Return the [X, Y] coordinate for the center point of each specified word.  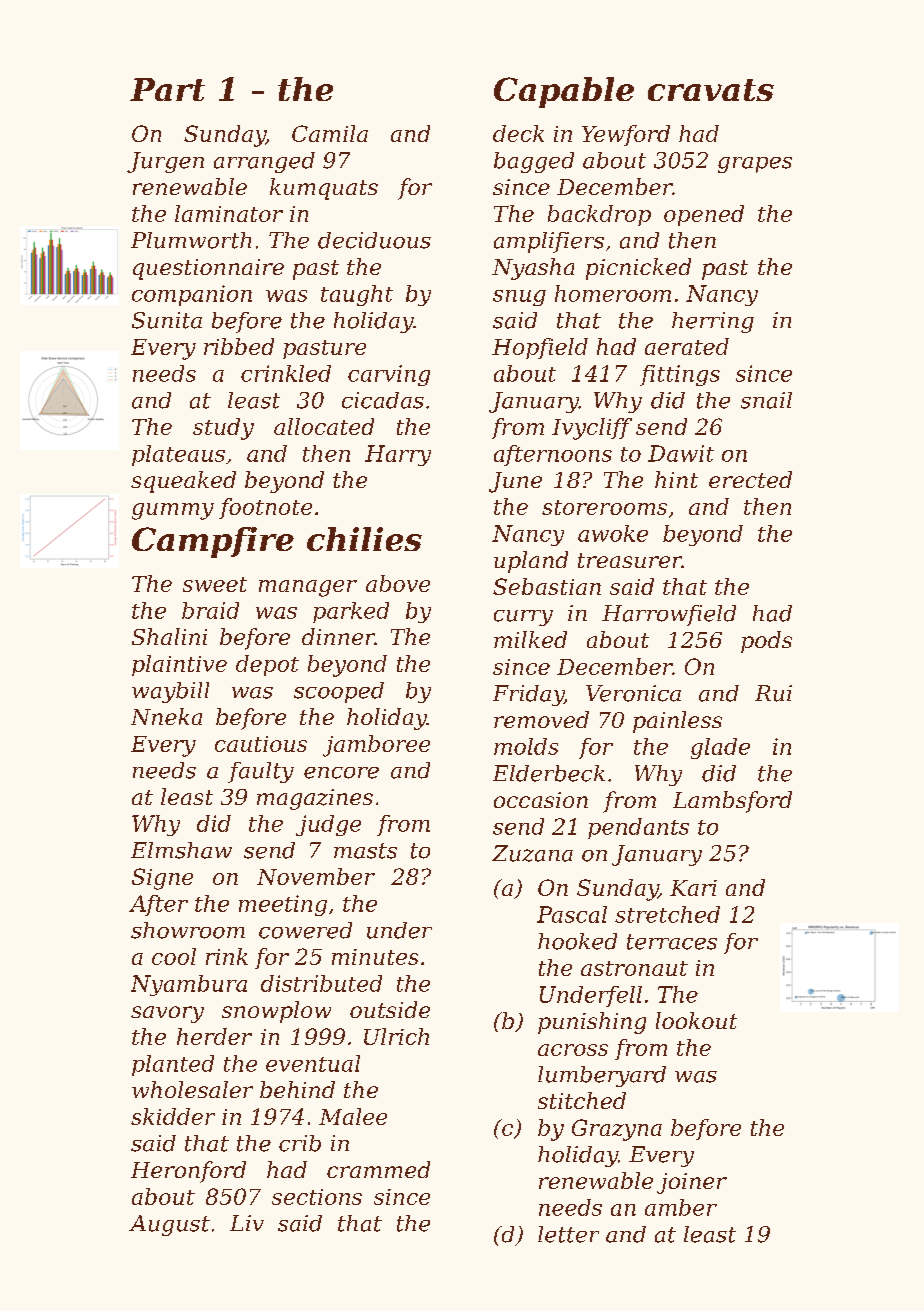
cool [174, 956]
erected [750, 479]
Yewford [626, 135]
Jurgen [165, 162]
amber [681, 1207]
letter [568, 1234]
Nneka [166, 716]
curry [523, 618]
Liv [247, 1223]
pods [766, 642]
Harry [398, 455]
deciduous [374, 240]
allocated [324, 426]
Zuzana [532, 853]
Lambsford [732, 802]
